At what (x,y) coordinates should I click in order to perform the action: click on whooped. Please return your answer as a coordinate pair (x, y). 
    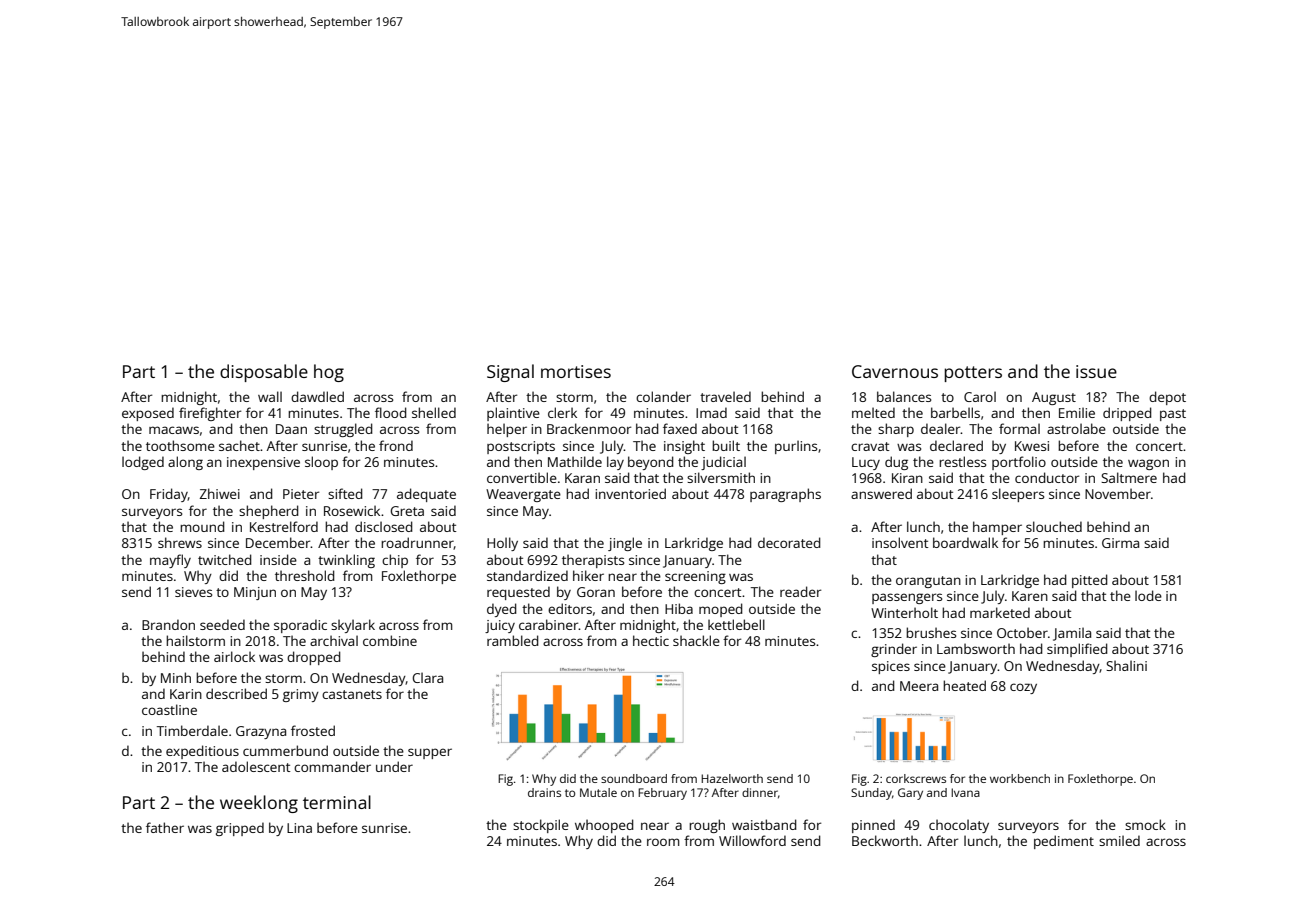
    Looking at the image, I should click on (604, 826).
